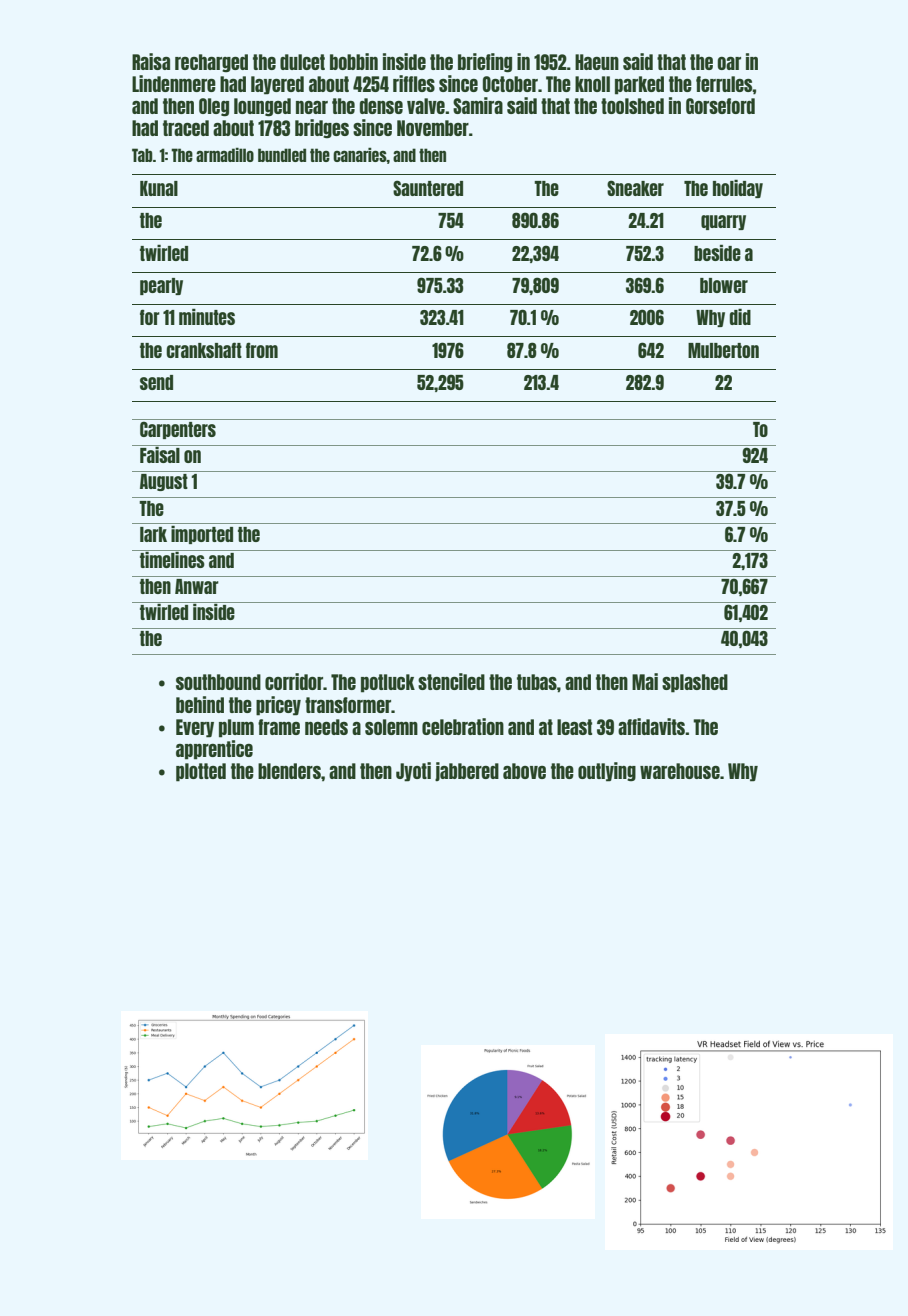 This page has height=1316, width=908. Describe the element at coordinates (414, 83) in the page. I see `riffles` at that location.
